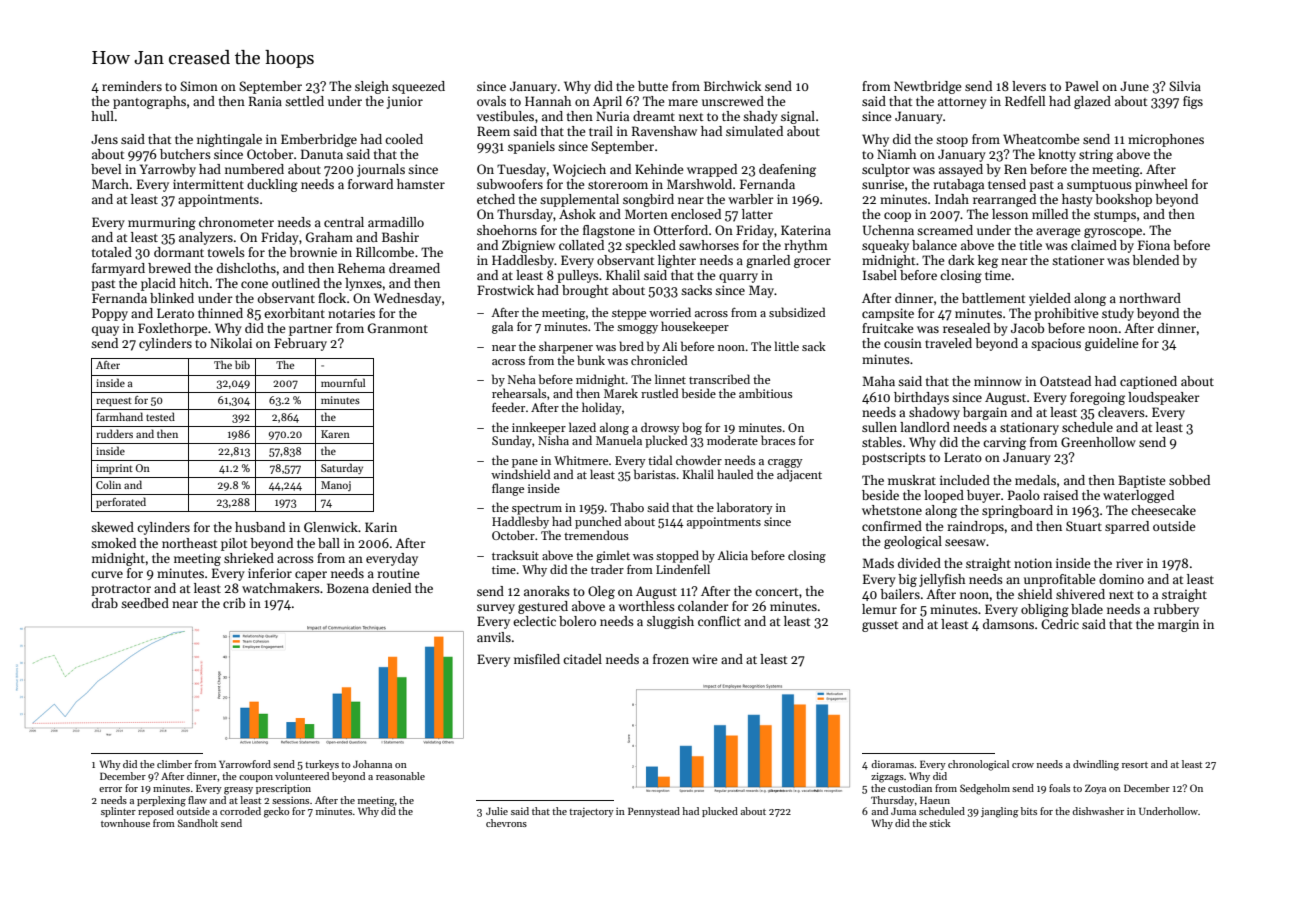 This image has height=924, width=1308. I want to click on sculptor, so click(886, 170).
